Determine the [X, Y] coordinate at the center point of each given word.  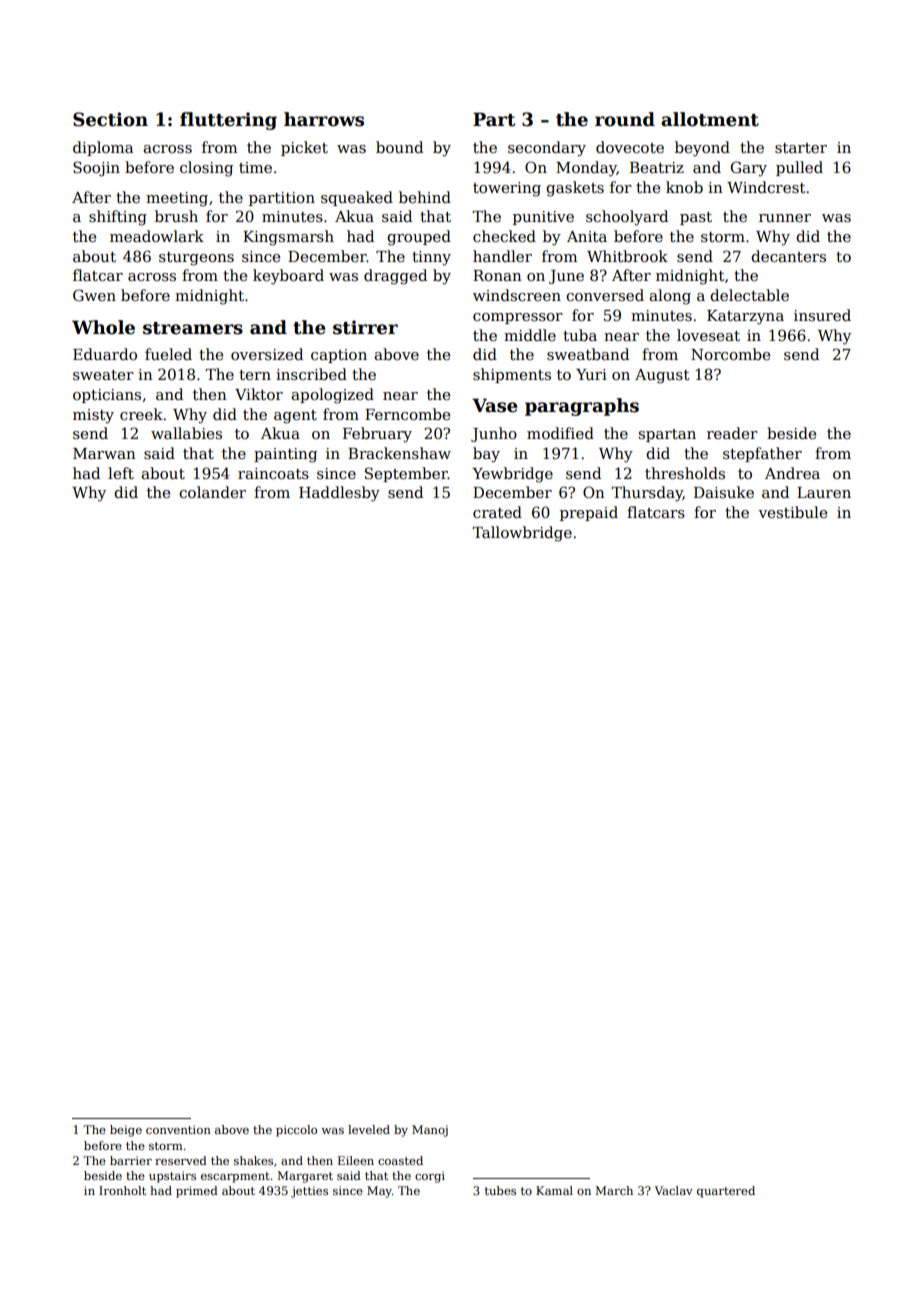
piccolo [296, 1131]
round [625, 119]
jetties [309, 1192]
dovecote [630, 147]
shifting [118, 218]
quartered [726, 1192]
